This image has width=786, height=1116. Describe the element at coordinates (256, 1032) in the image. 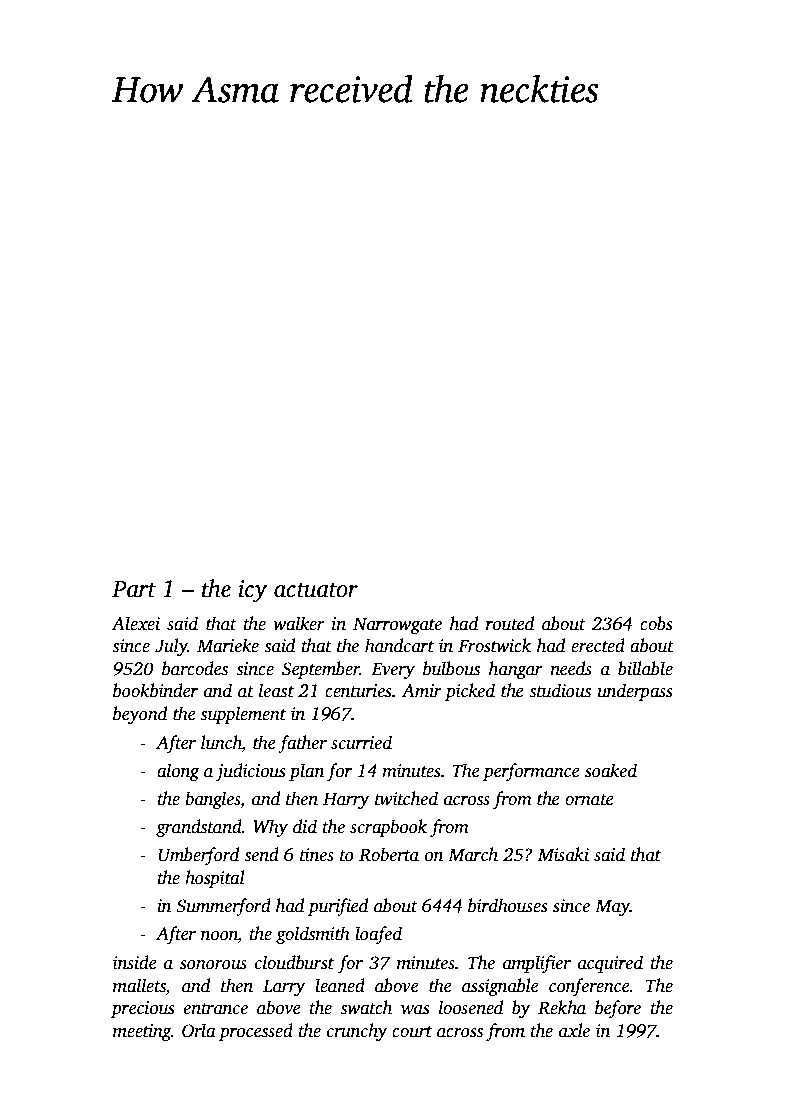

I see `processed` at that location.
